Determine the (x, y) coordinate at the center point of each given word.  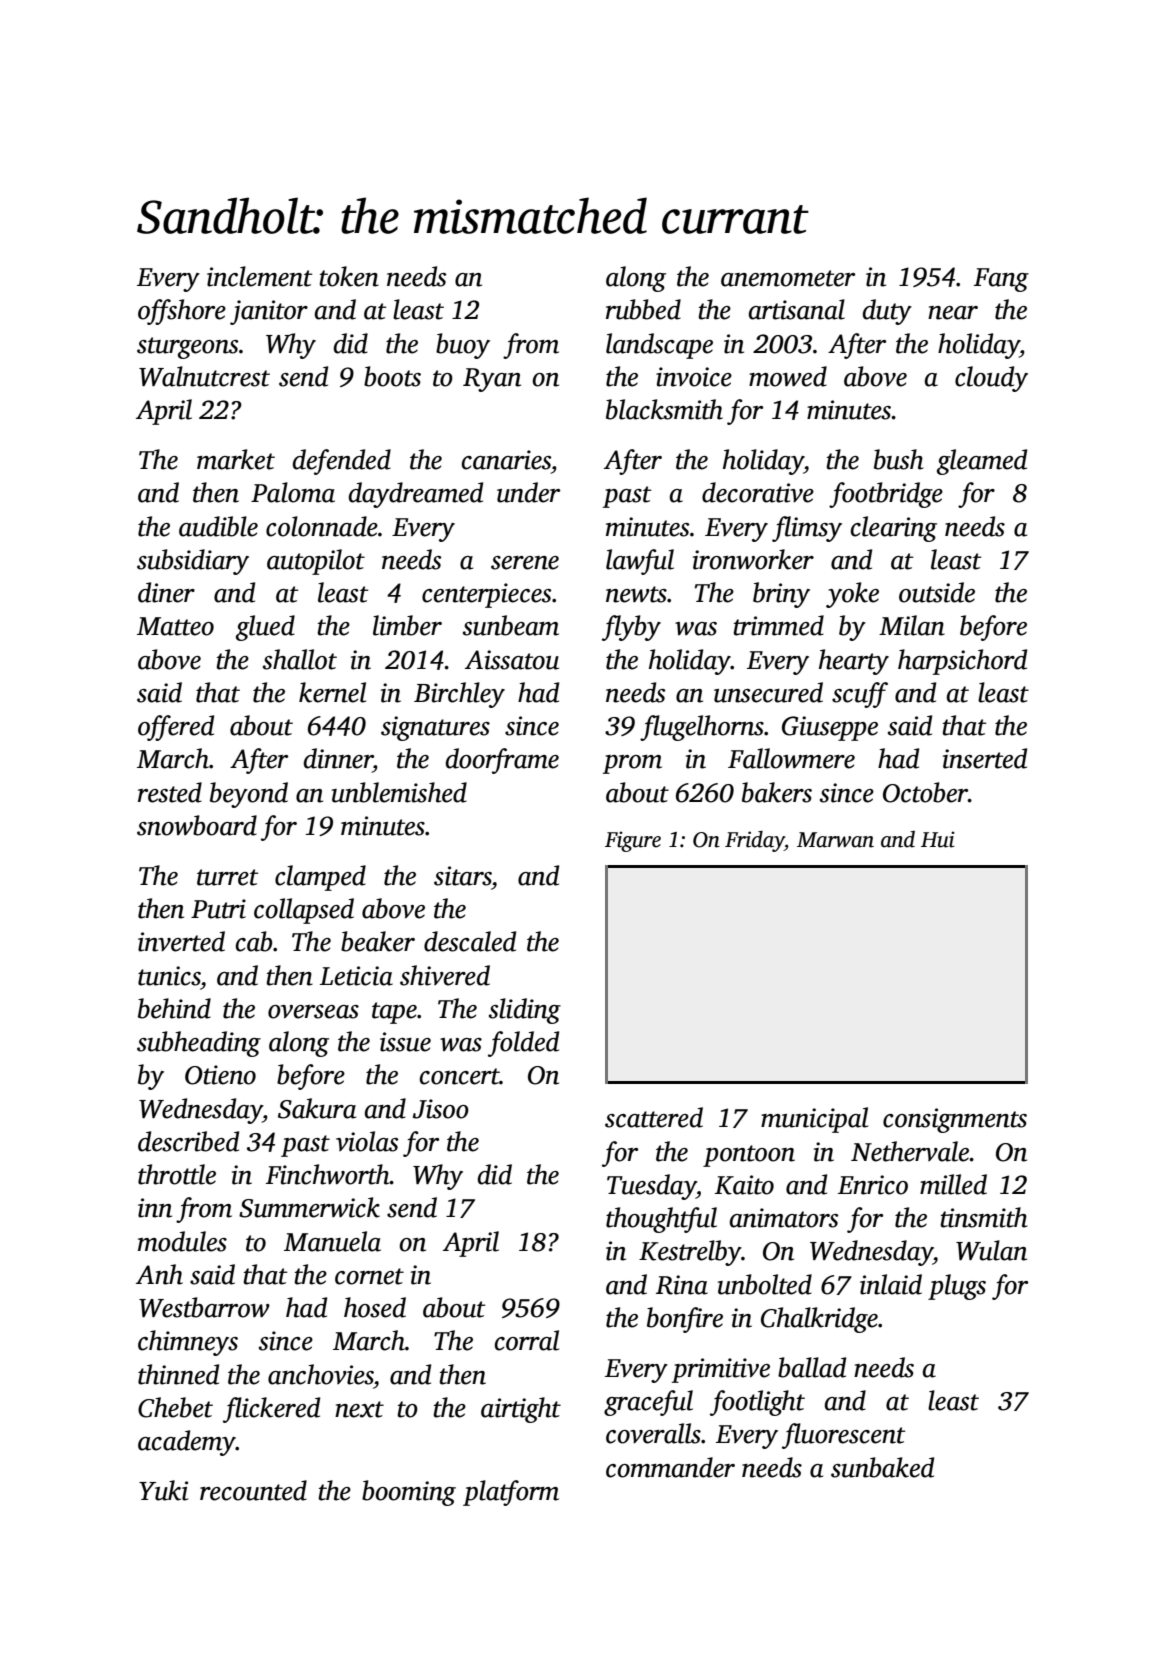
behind (174, 1008)
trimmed (779, 625)
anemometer (788, 278)
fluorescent (844, 1436)
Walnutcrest (204, 376)
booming (409, 1493)
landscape (659, 346)
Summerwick (309, 1207)
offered (176, 728)
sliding (525, 1011)
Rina (682, 1285)
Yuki (163, 1490)
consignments (955, 1120)
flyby (631, 628)
